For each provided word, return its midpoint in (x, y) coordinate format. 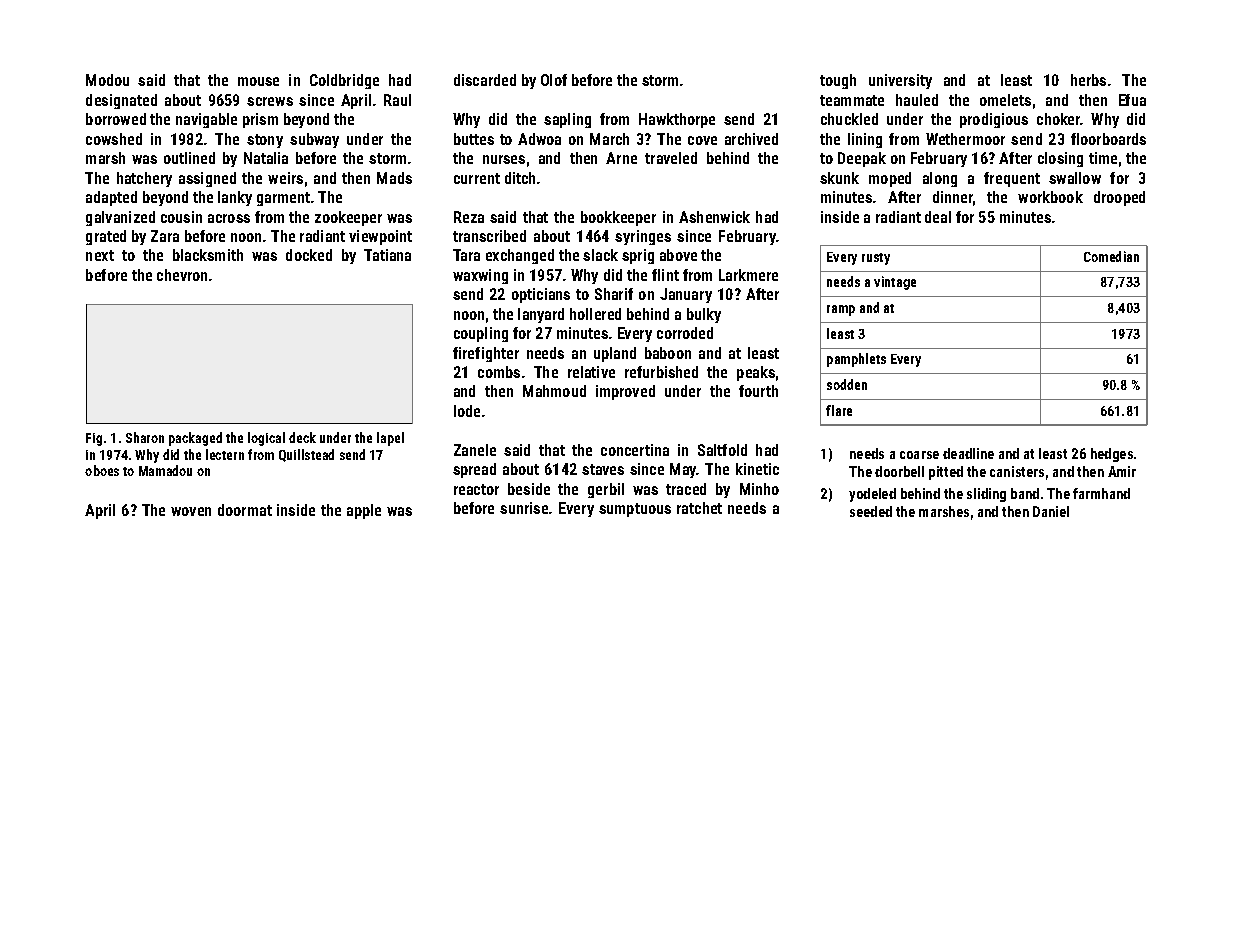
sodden (847, 384)
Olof (554, 80)
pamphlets (856, 360)
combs (499, 372)
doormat (245, 510)
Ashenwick (714, 217)
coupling (481, 334)
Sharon (145, 437)
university (900, 81)
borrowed (116, 119)
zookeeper (348, 218)
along (940, 179)
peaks (756, 373)
